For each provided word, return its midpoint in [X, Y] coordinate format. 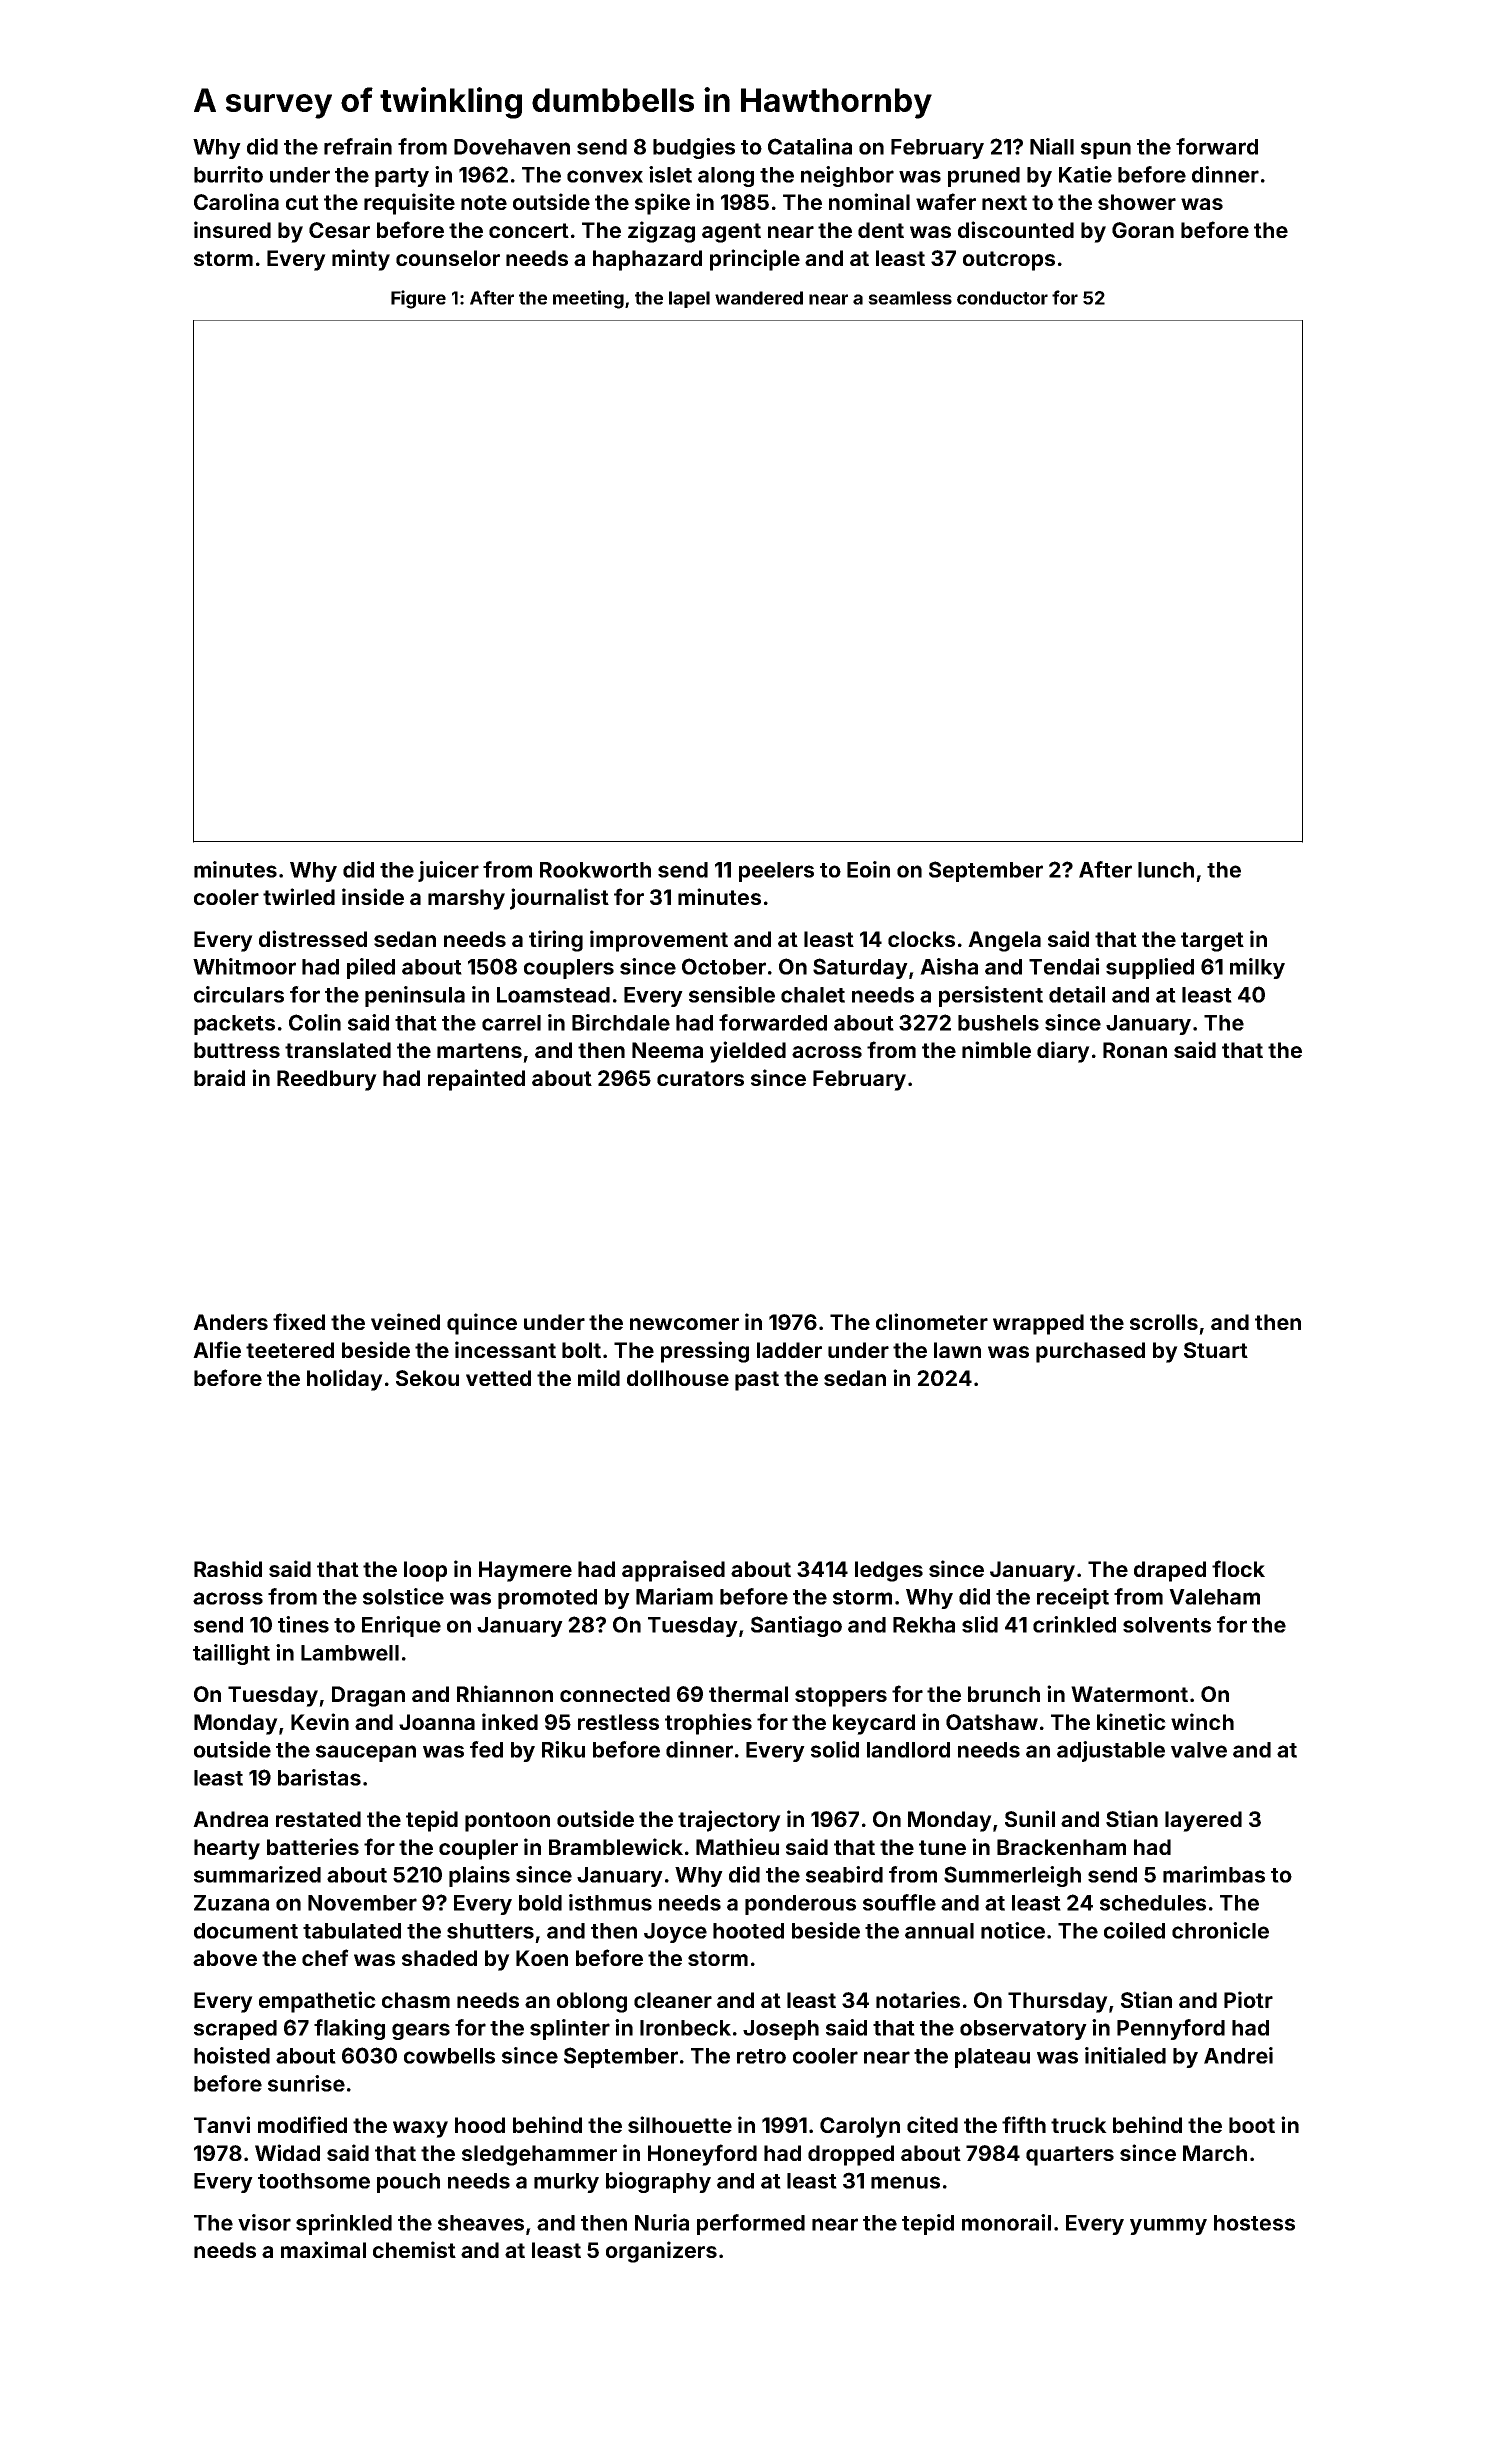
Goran [1143, 230]
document [246, 1931]
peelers [776, 872]
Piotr [1248, 1999]
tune [942, 1847]
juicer [448, 871]
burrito [228, 174]
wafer [946, 201]
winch [1202, 1721]
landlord [908, 1750]
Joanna [437, 1722]
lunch [1166, 870]
